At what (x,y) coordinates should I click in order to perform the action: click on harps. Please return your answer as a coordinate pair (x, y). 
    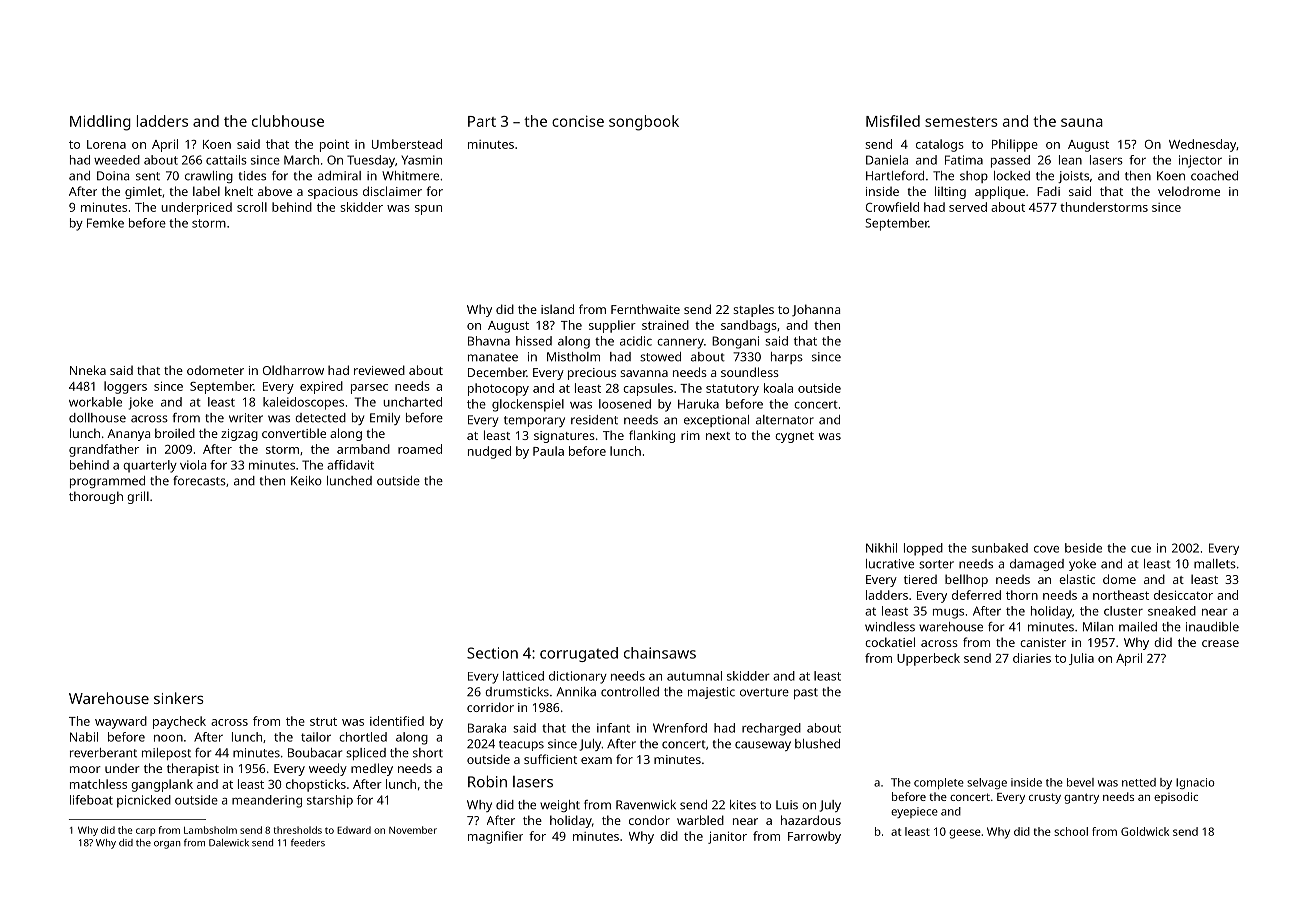
    Looking at the image, I should click on (787, 358).
